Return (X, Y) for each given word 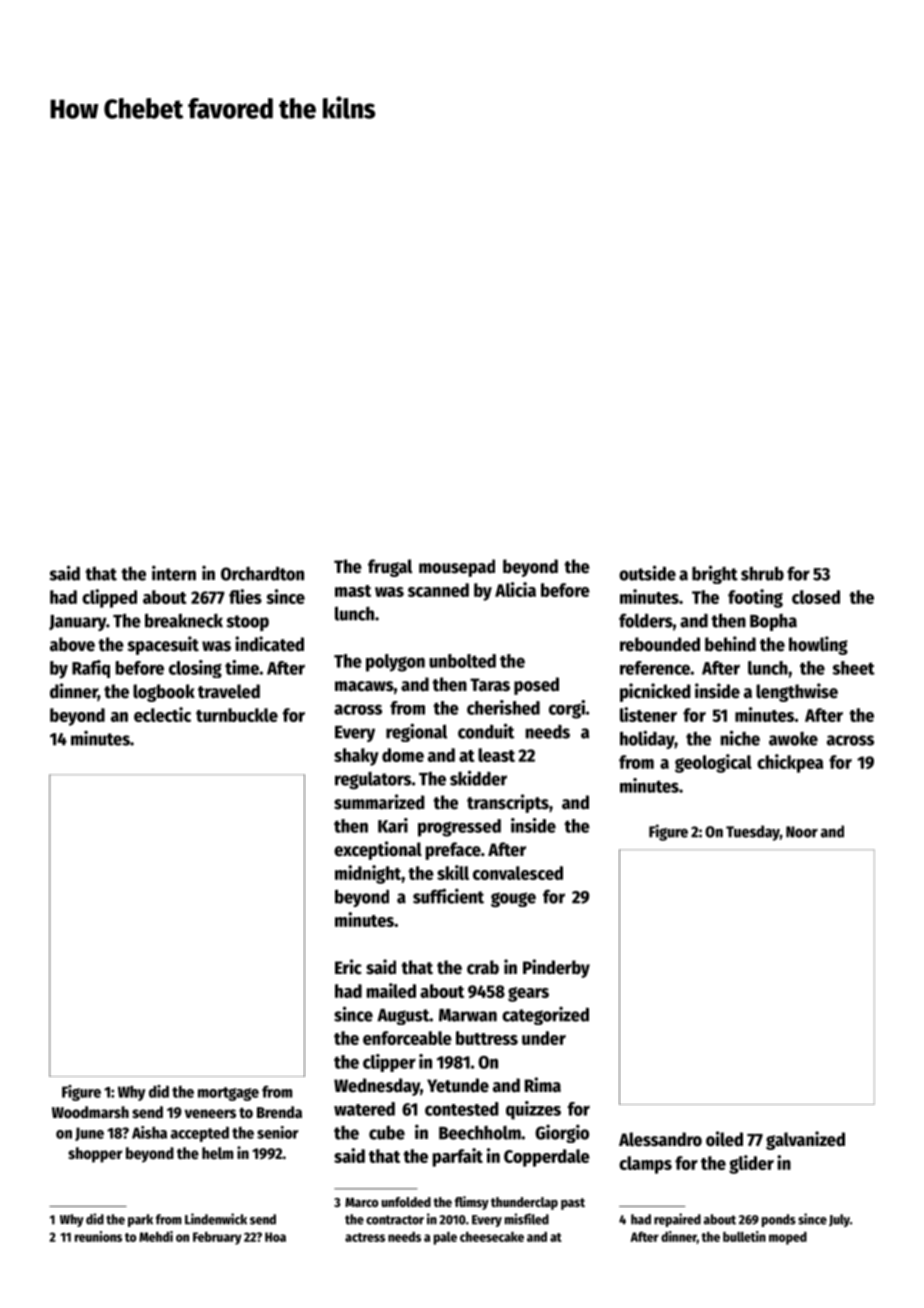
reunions (98, 1236)
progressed (459, 828)
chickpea (790, 763)
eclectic (162, 714)
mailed (391, 990)
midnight (368, 874)
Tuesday (753, 833)
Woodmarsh (90, 1112)
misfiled (527, 1219)
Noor (802, 832)
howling (818, 645)
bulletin (744, 1236)
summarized (379, 802)
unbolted (462, 661)
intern (174, 573)
